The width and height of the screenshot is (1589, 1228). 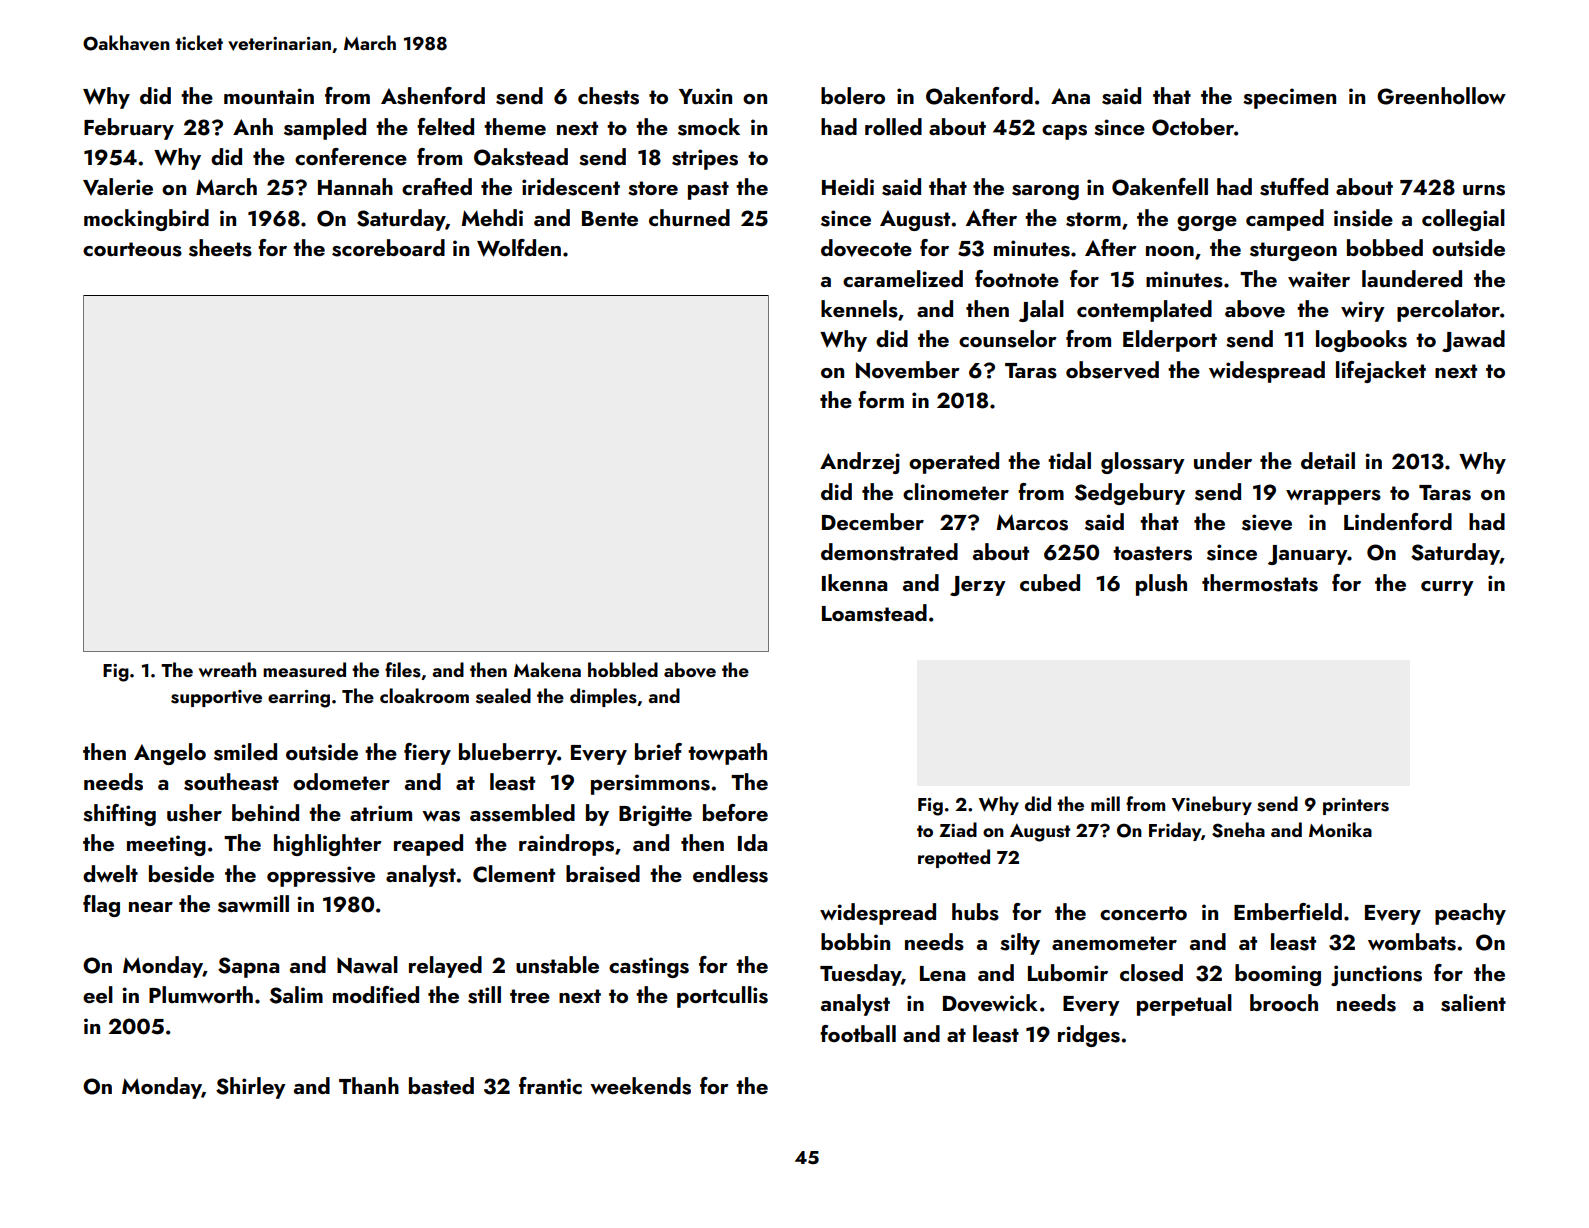 What do you see at coordinates (269, 96) in the screenshot?
I see `mountain` at bounding box center [269, 96].
